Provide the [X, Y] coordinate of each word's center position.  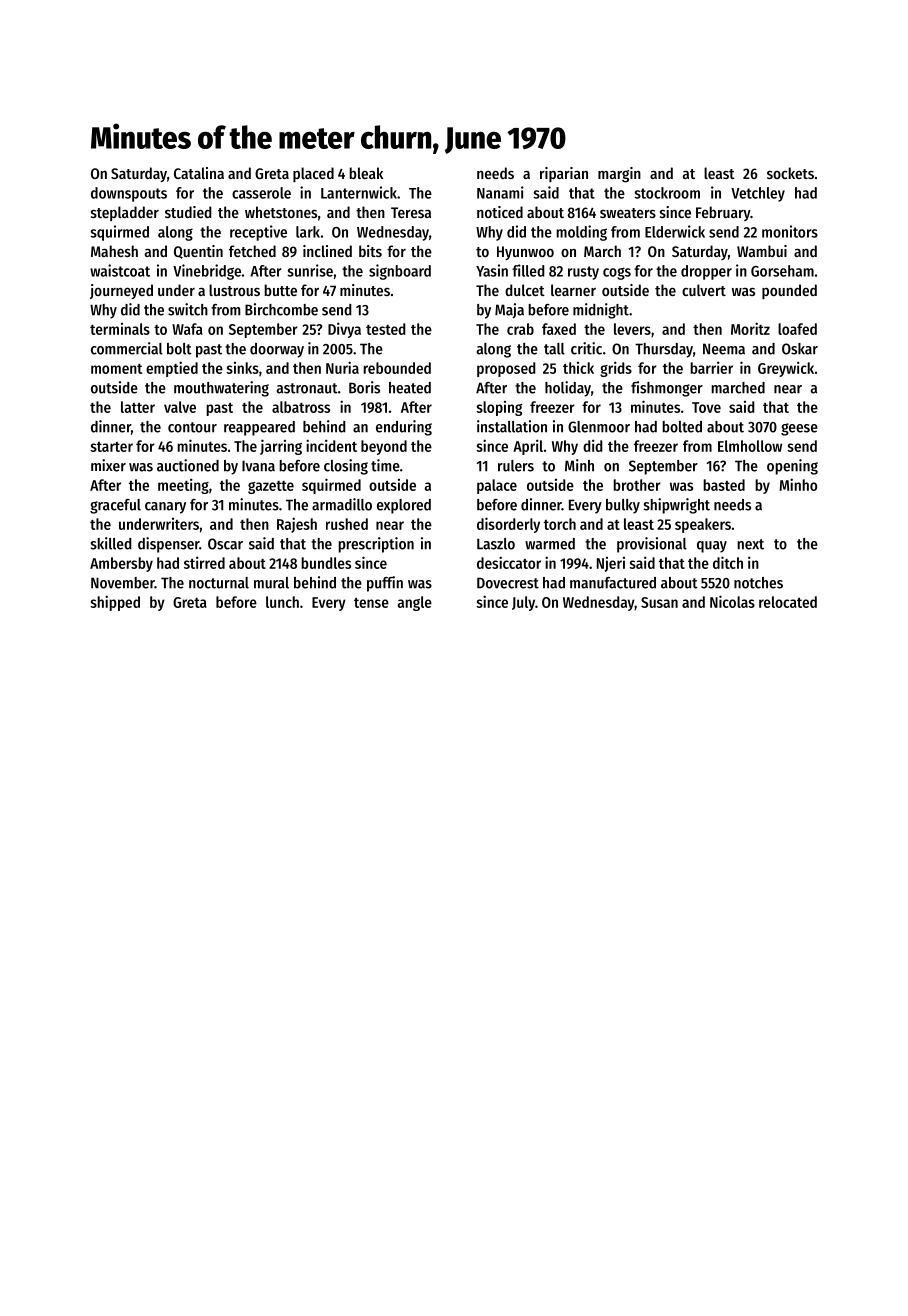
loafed [797, 329]
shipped [115, 603]
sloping [499, 408]
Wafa [187, 329]
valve [180, 407]
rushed [347, 524]
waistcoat [120, 270]
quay [712, 547]
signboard [400, 272]
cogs [617, 273]
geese [799, 429]
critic [586, 348]
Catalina [199, 173]
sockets [790, 173]
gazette [271, 487]
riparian [564, 174]
